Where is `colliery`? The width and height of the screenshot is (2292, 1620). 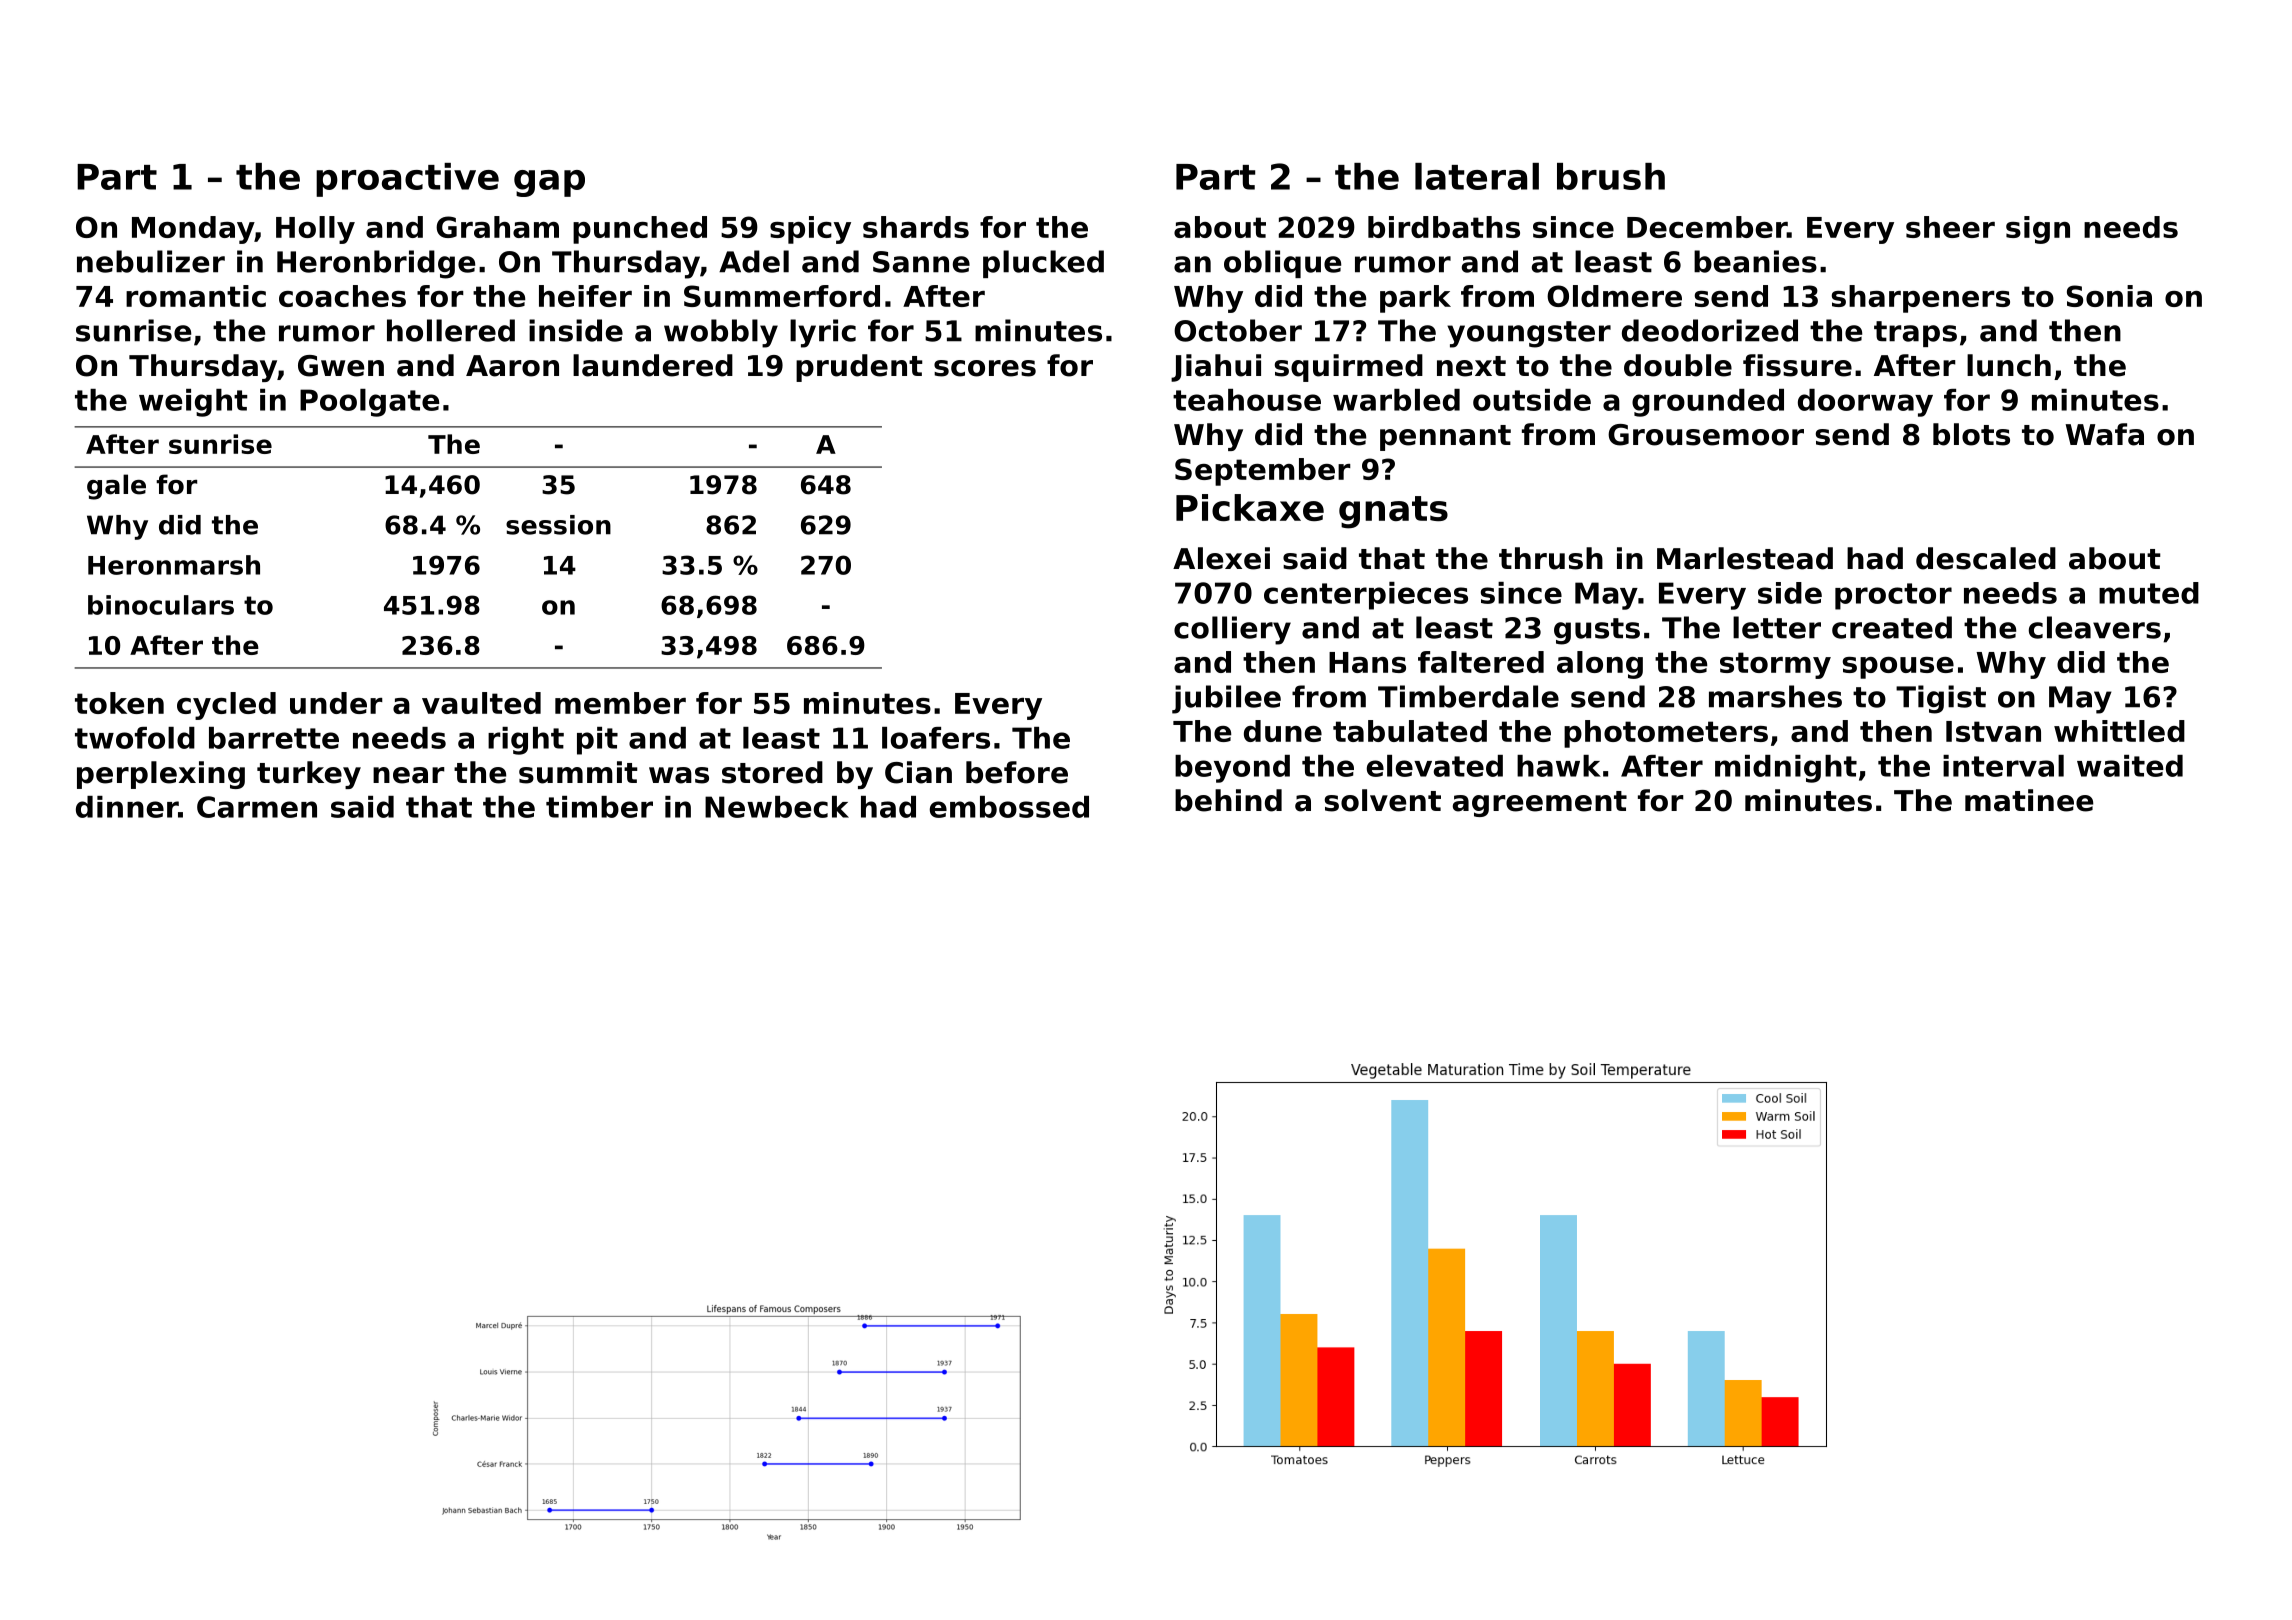
colliery is located at coordinates (1232, 630).
